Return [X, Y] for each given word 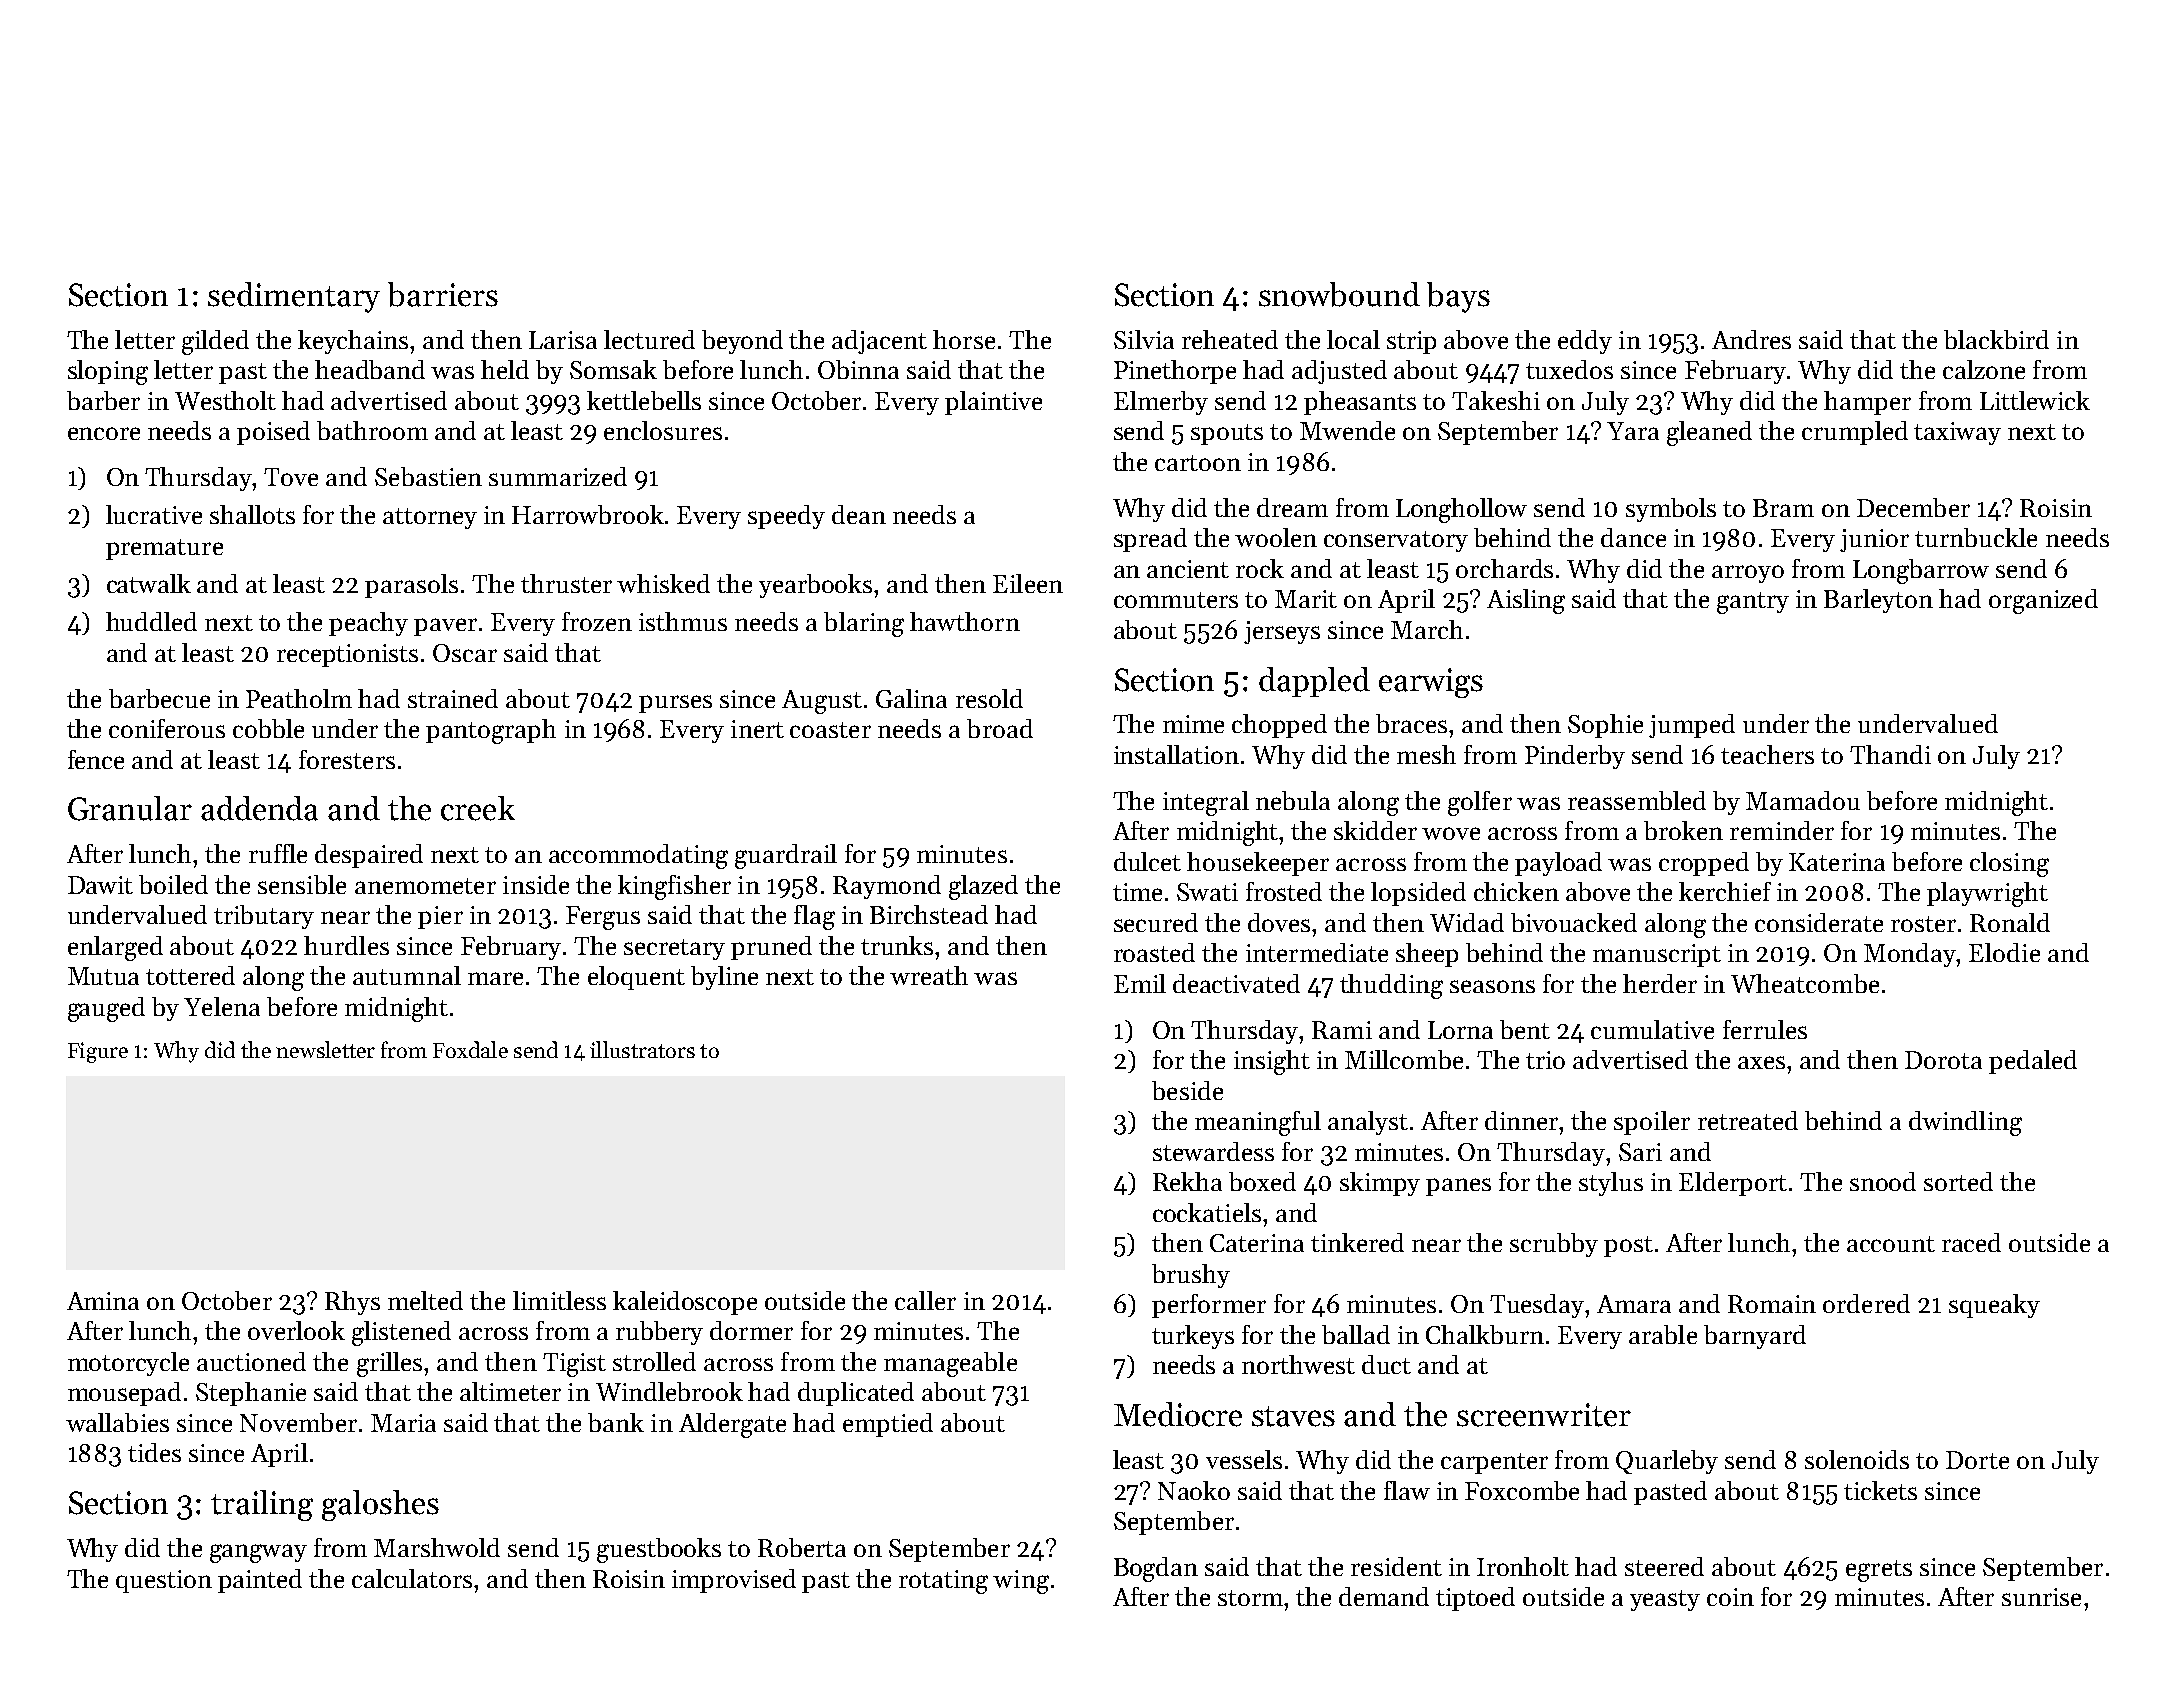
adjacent [879, 342]
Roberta [802, 1547]
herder [1660, 983]
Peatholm [299, 698]
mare [495, 978]
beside [1187, 1090]
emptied [888, 1425]
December [1913, 507]
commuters [1176, 600]
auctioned [251, 1361]
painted [260, 1581]
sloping [108, 372]
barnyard [1755, 1337]
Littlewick [2035, 400]
